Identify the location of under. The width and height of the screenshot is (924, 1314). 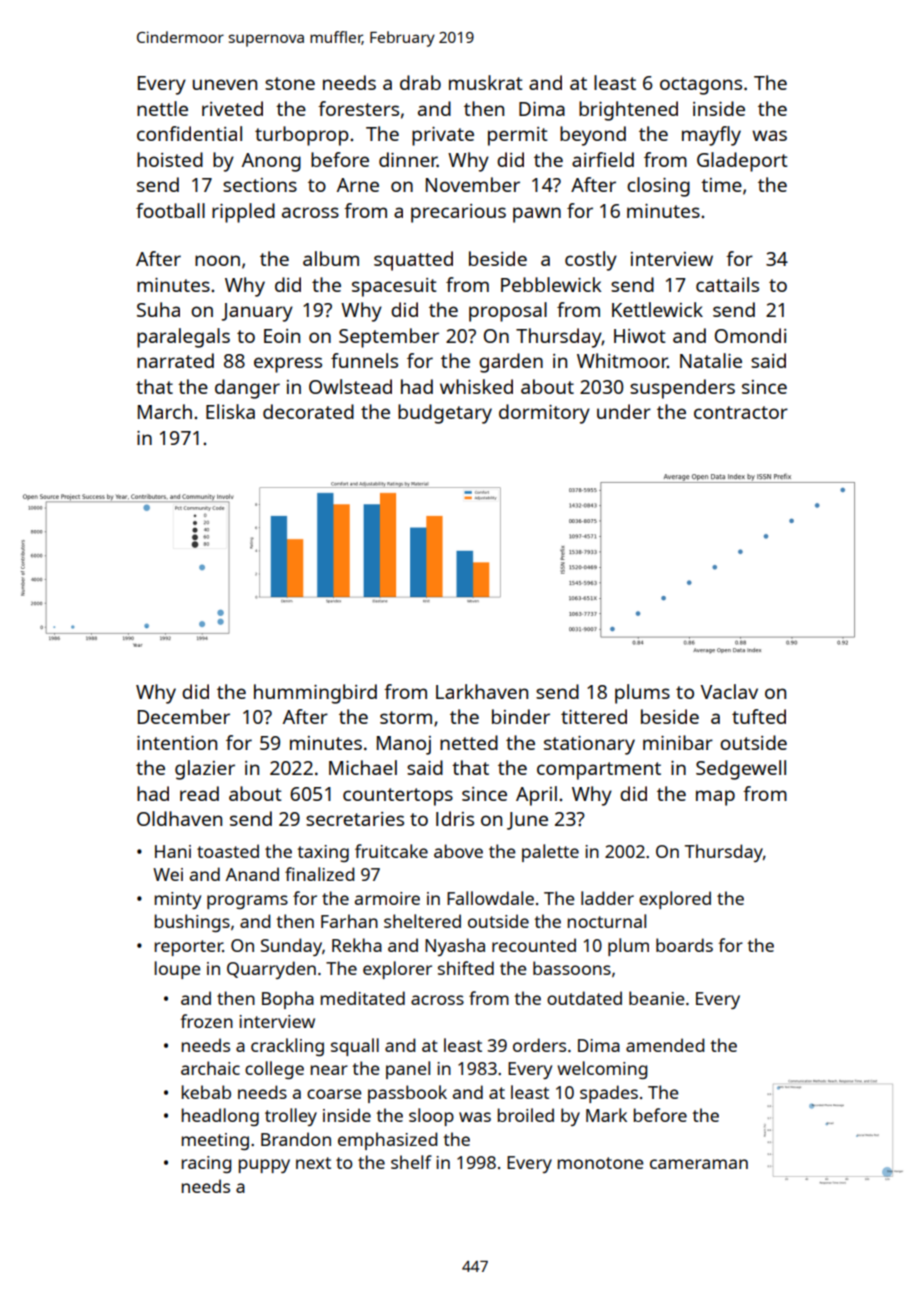
(624, 411).
